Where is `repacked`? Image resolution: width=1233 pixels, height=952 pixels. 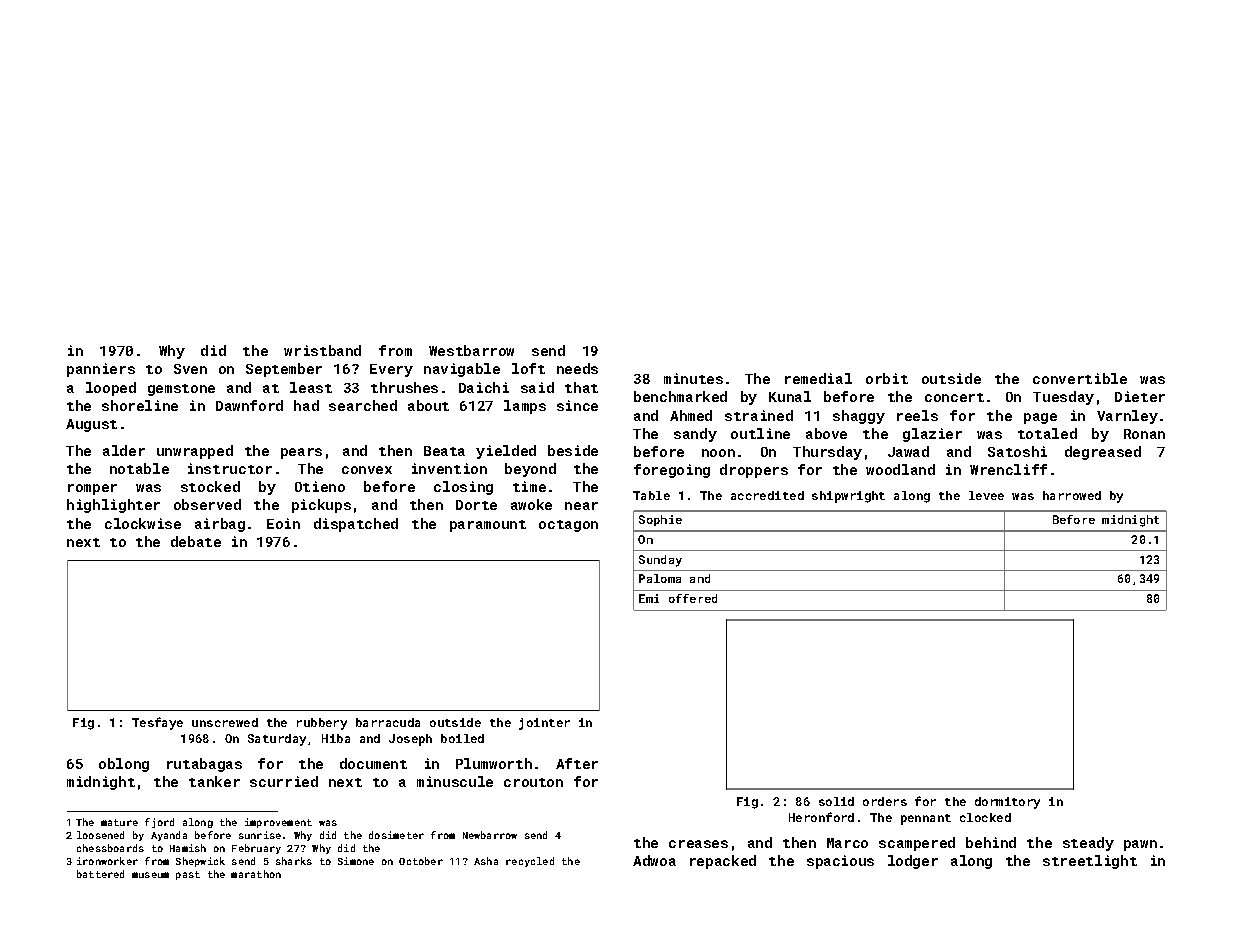
repacked is located at coordinates (723, 862).
